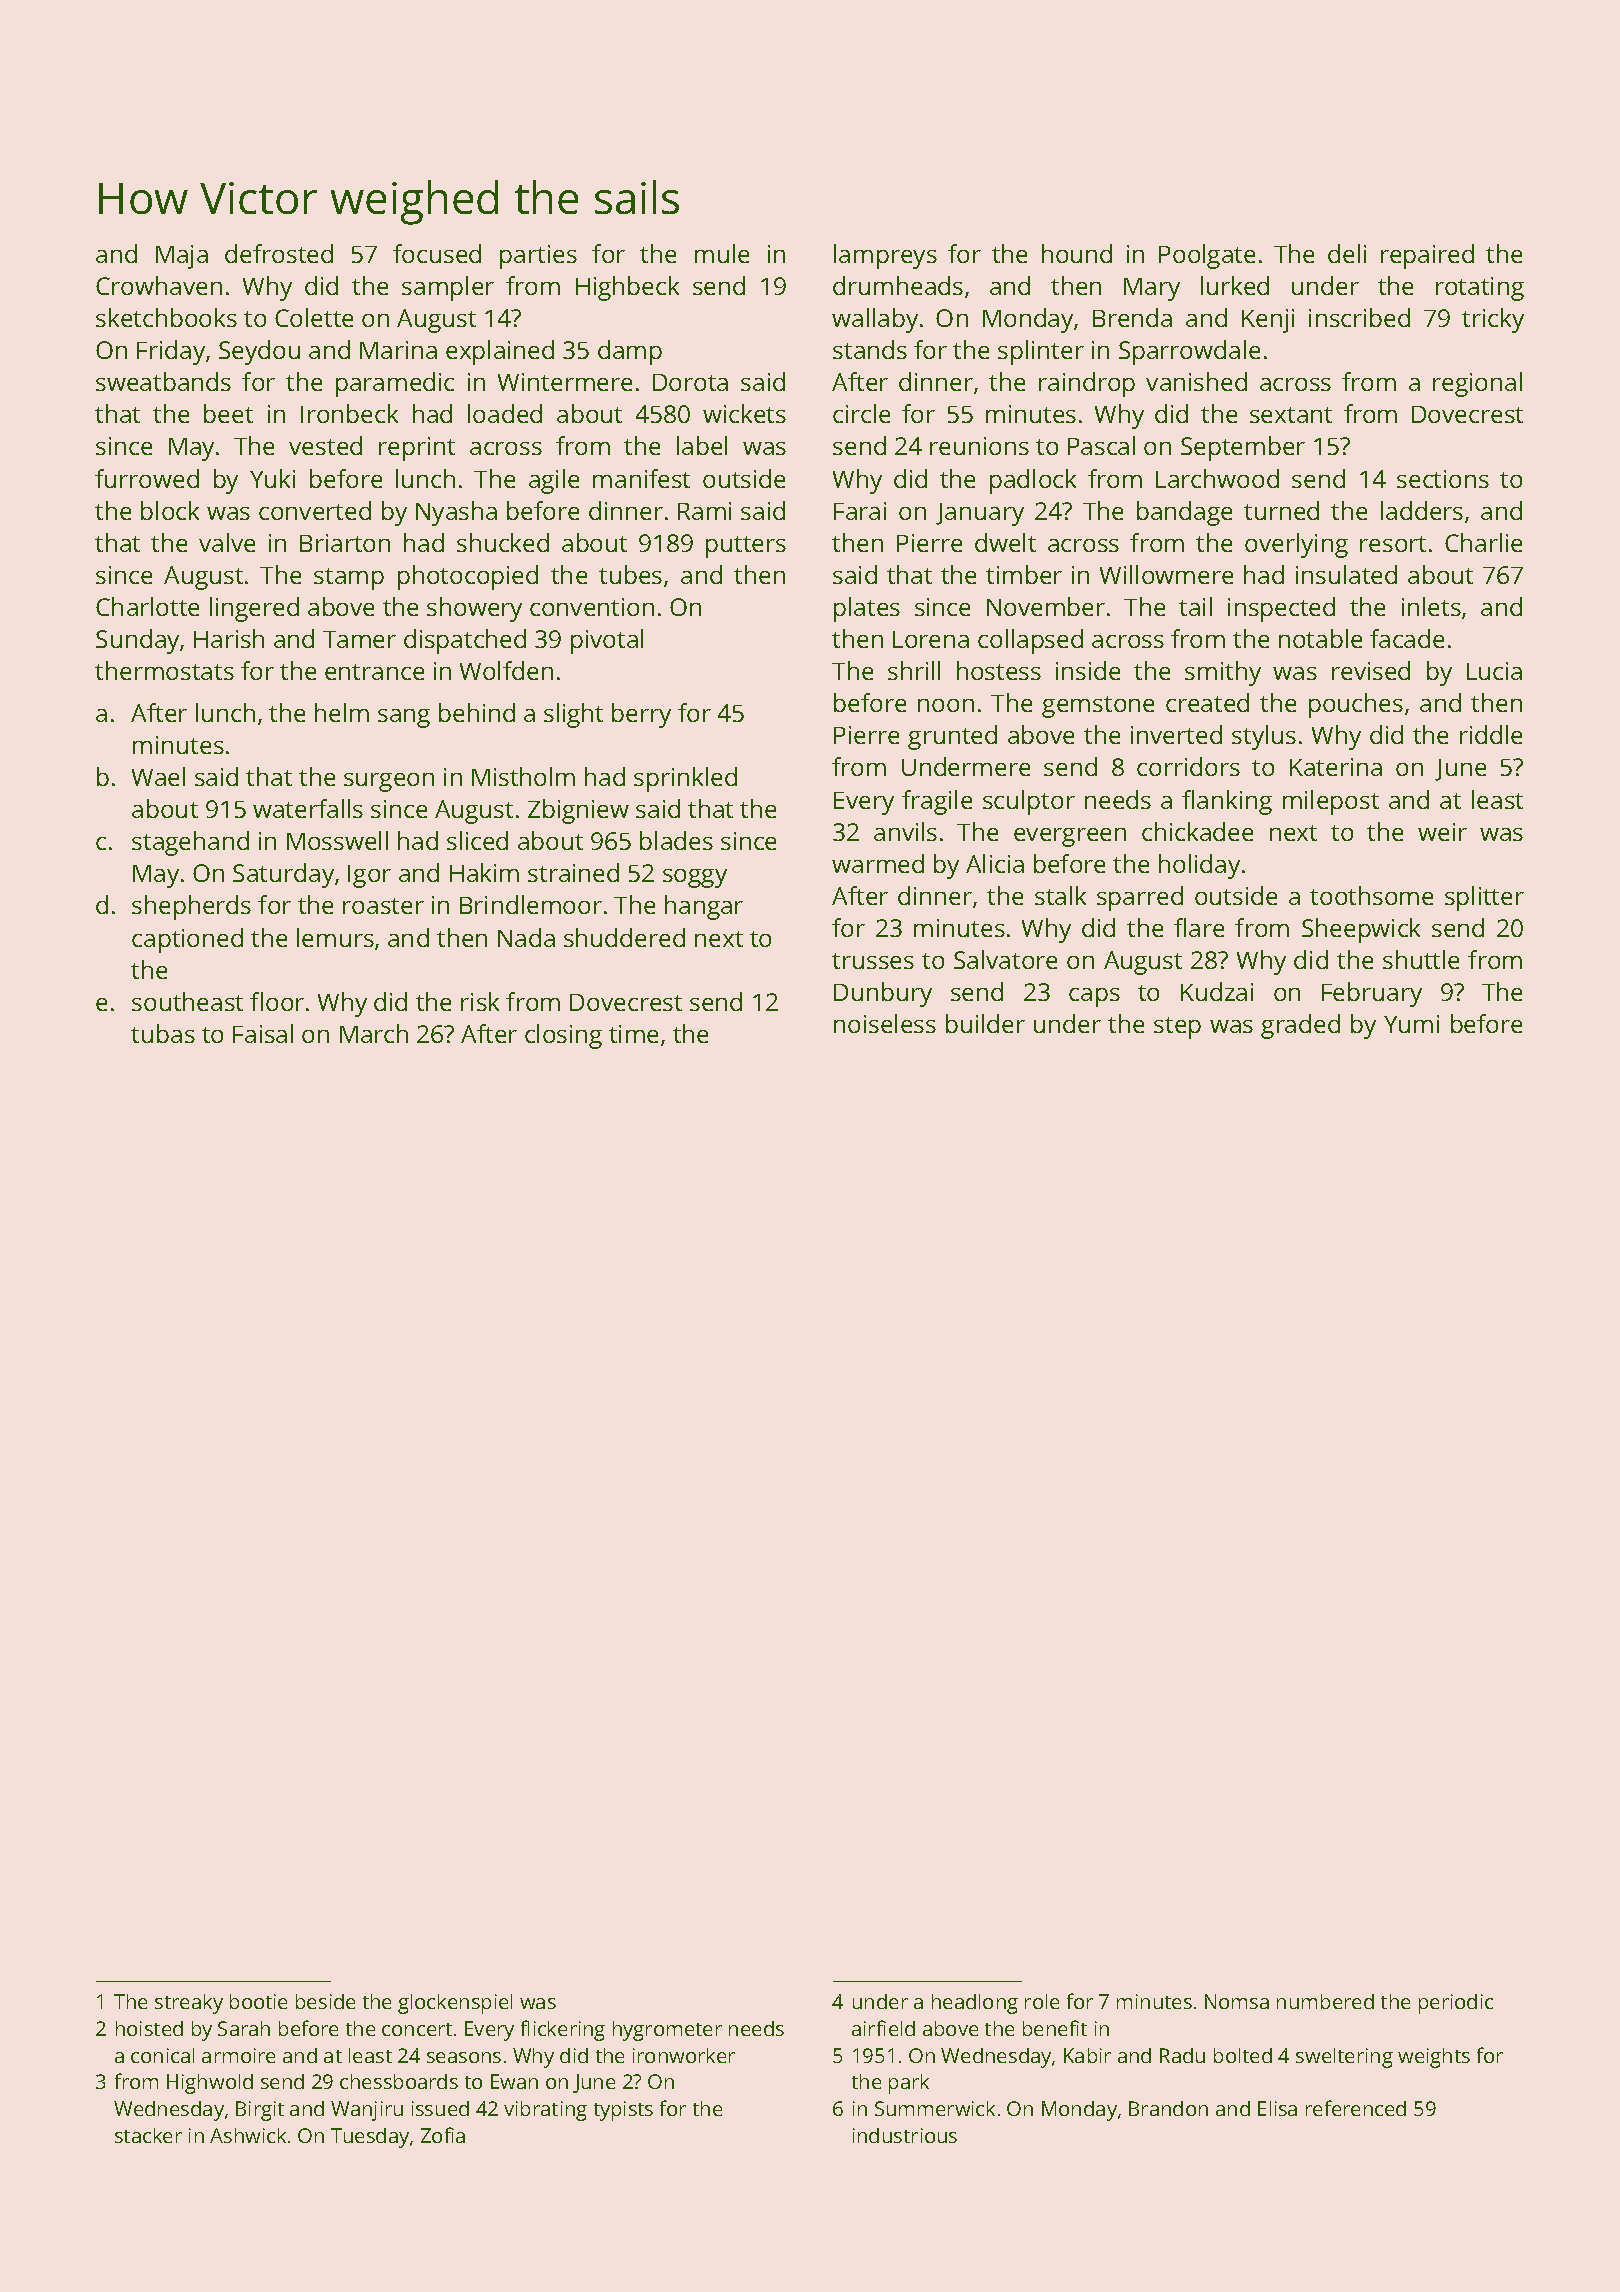 The image size is (1620, 2292). What do you see at coordinates (905, 2135) in the screenshot?
I see `industrious` at bounding box center [905, 2135].
